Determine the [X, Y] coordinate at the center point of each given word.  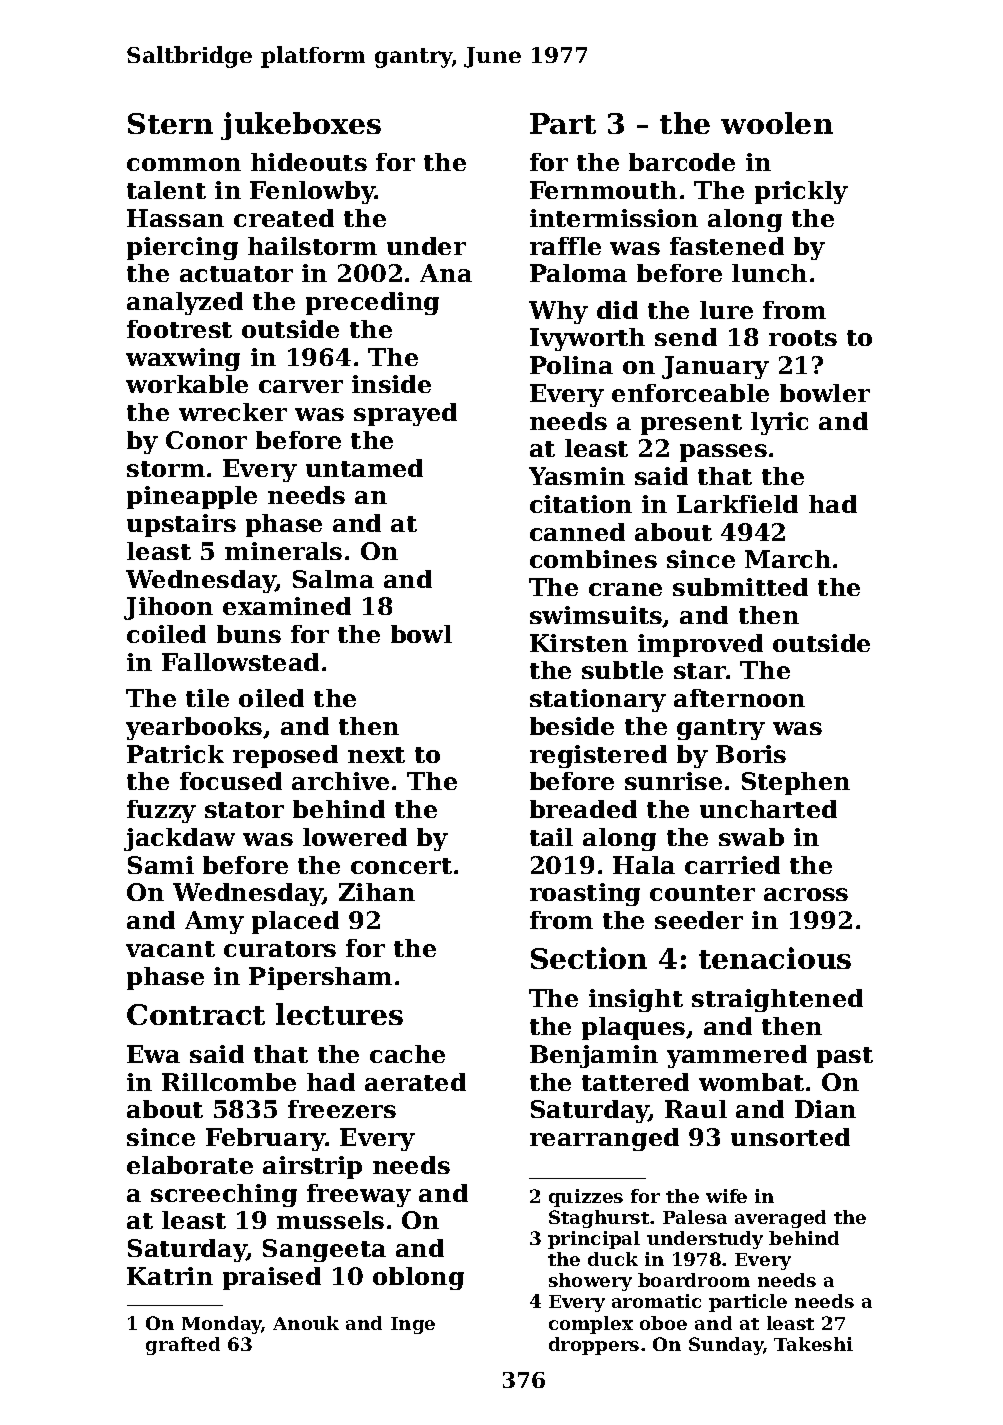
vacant [170, 949]
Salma [333, 579]
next [376, 755]
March [788, 559]
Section [589, 958]
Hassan [175, 218]
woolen [777, 123]
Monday [222, 1325]
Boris [751, 754]
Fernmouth [603, 190]
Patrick [175, 754]
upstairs [181, 525]
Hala [644, 865]
